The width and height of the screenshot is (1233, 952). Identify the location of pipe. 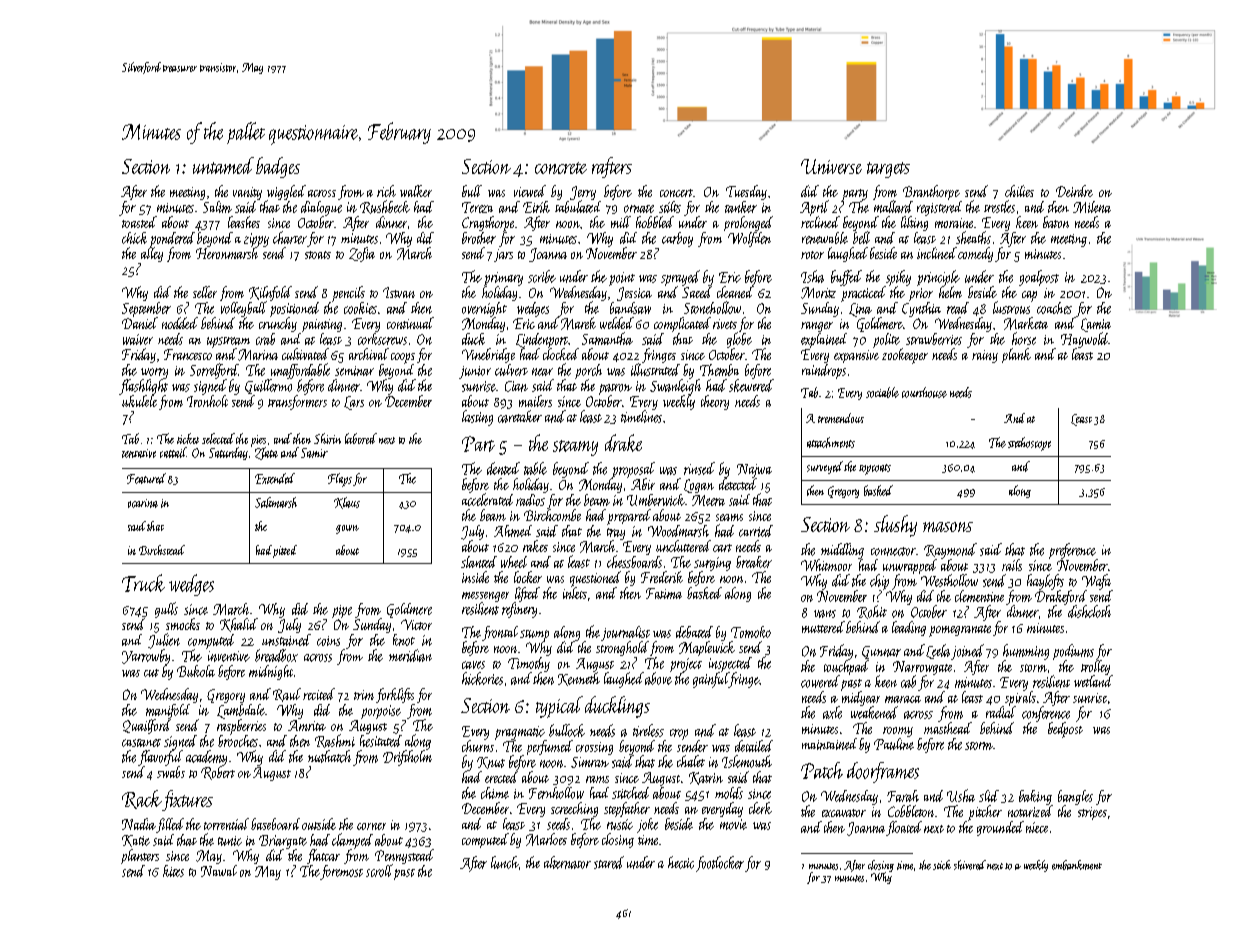
(342, 611).
